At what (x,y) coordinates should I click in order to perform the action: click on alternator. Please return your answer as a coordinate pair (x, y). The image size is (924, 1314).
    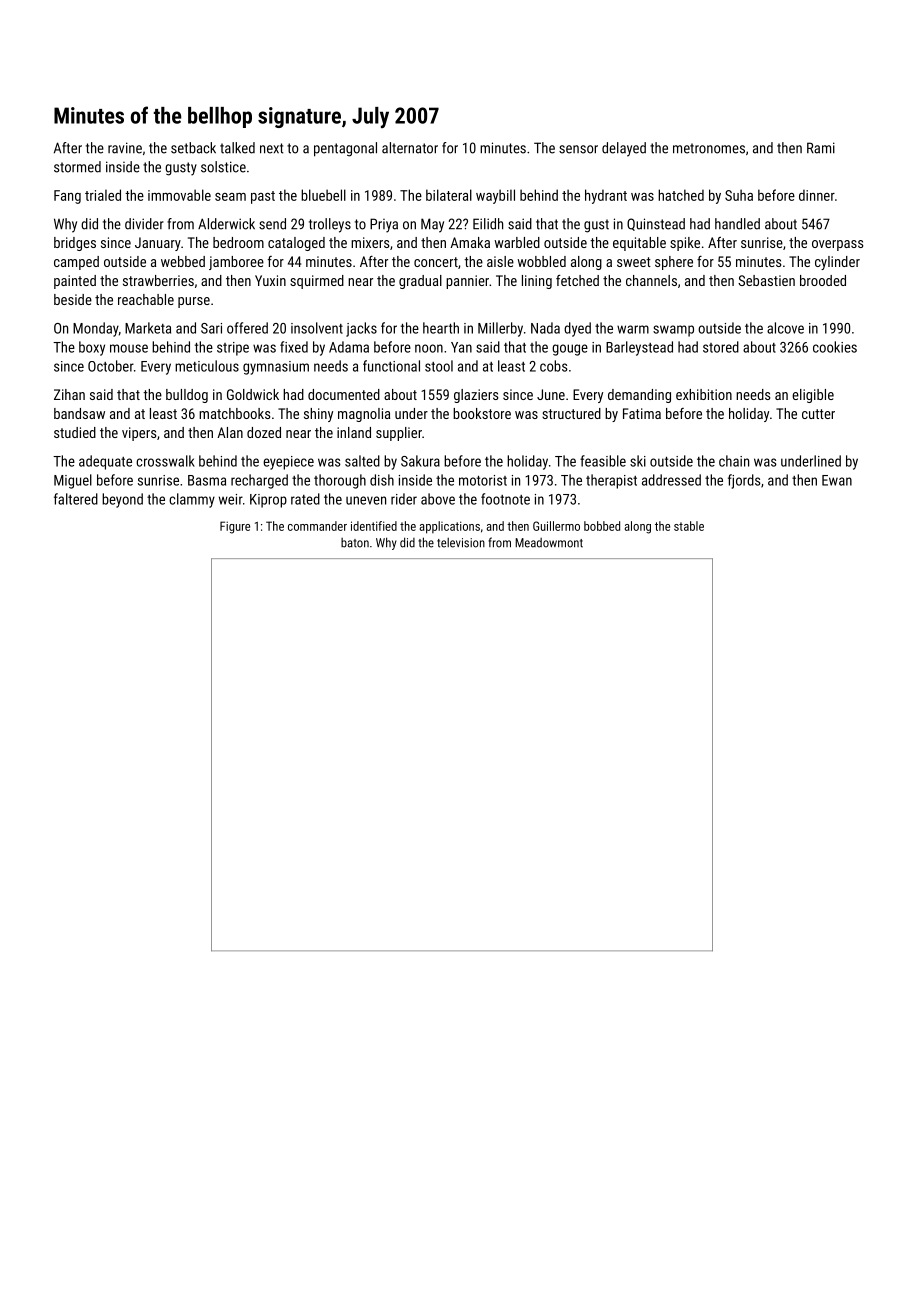
    Looking at the image, I should click on (410, 148).
